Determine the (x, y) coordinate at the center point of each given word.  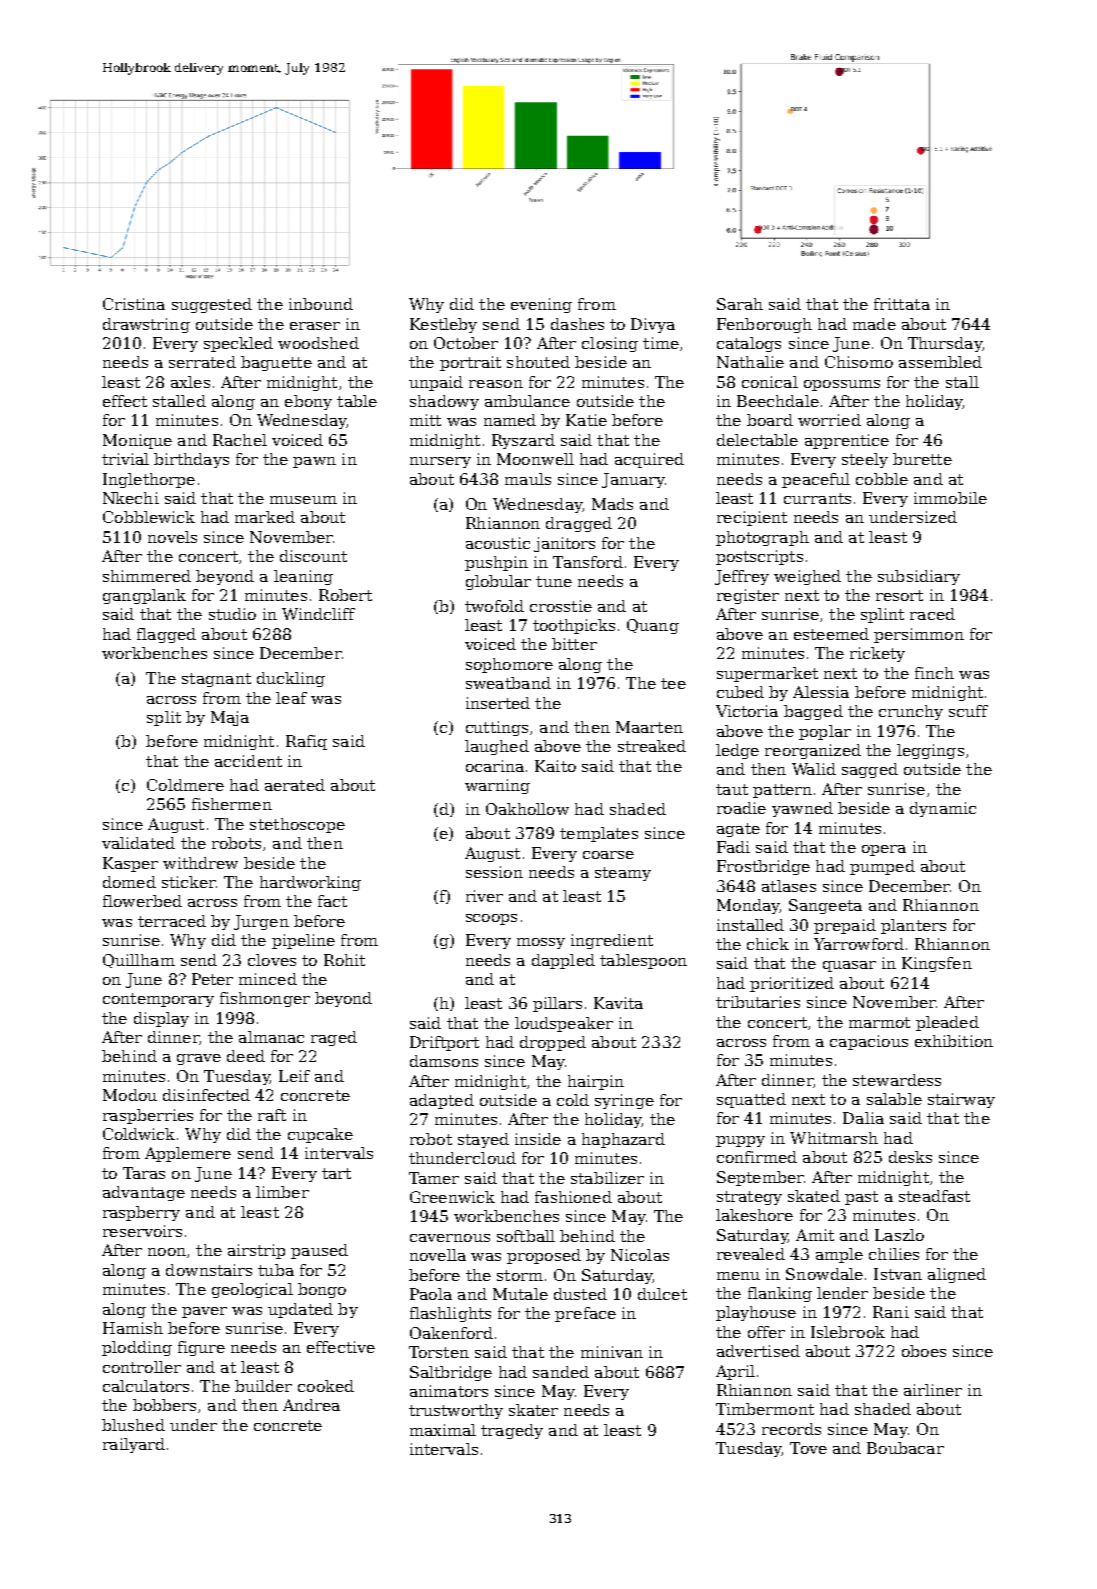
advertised (758, 1351)
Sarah (740, 304)
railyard (134, 1445)
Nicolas (640, 1255)
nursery (440, 462)
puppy (740, 1141)
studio (232, 614)
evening (541, 305)
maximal (443, 1430)
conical (770, 382)
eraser (315, 326)
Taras (144, 1173)
